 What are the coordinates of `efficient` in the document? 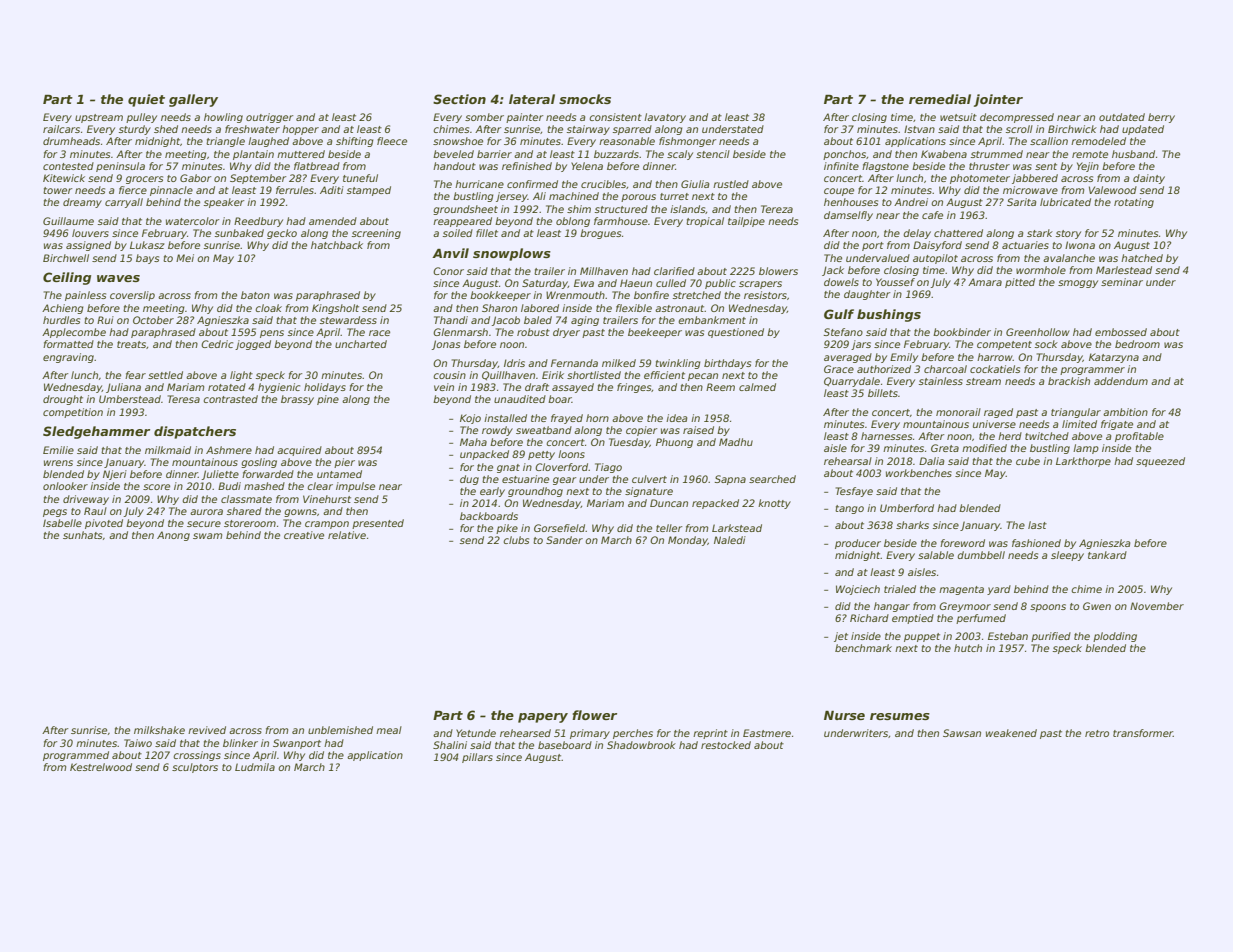 It's located at (664, 375).
